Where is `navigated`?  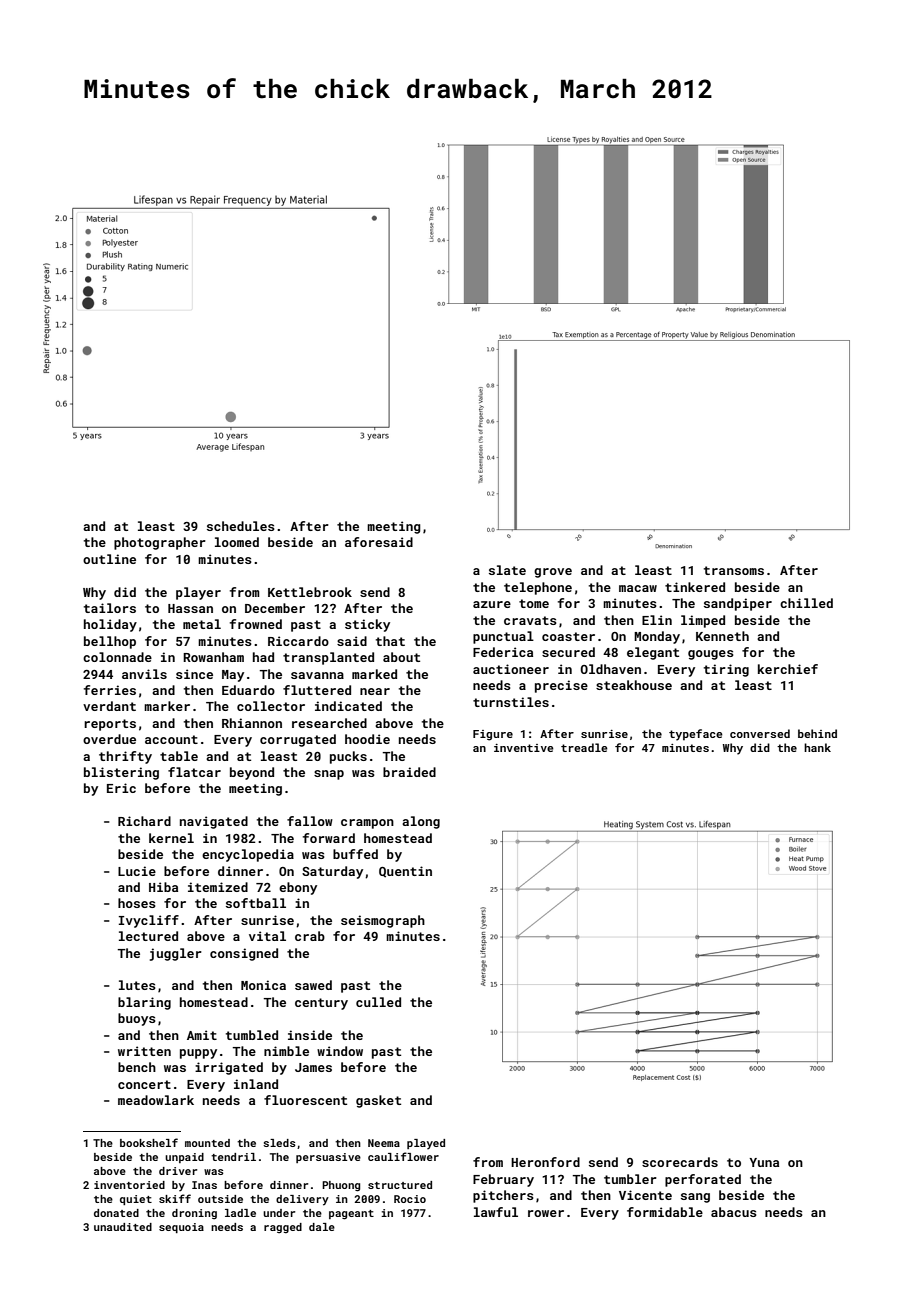 navigated is located at coordinates (214, 822).
